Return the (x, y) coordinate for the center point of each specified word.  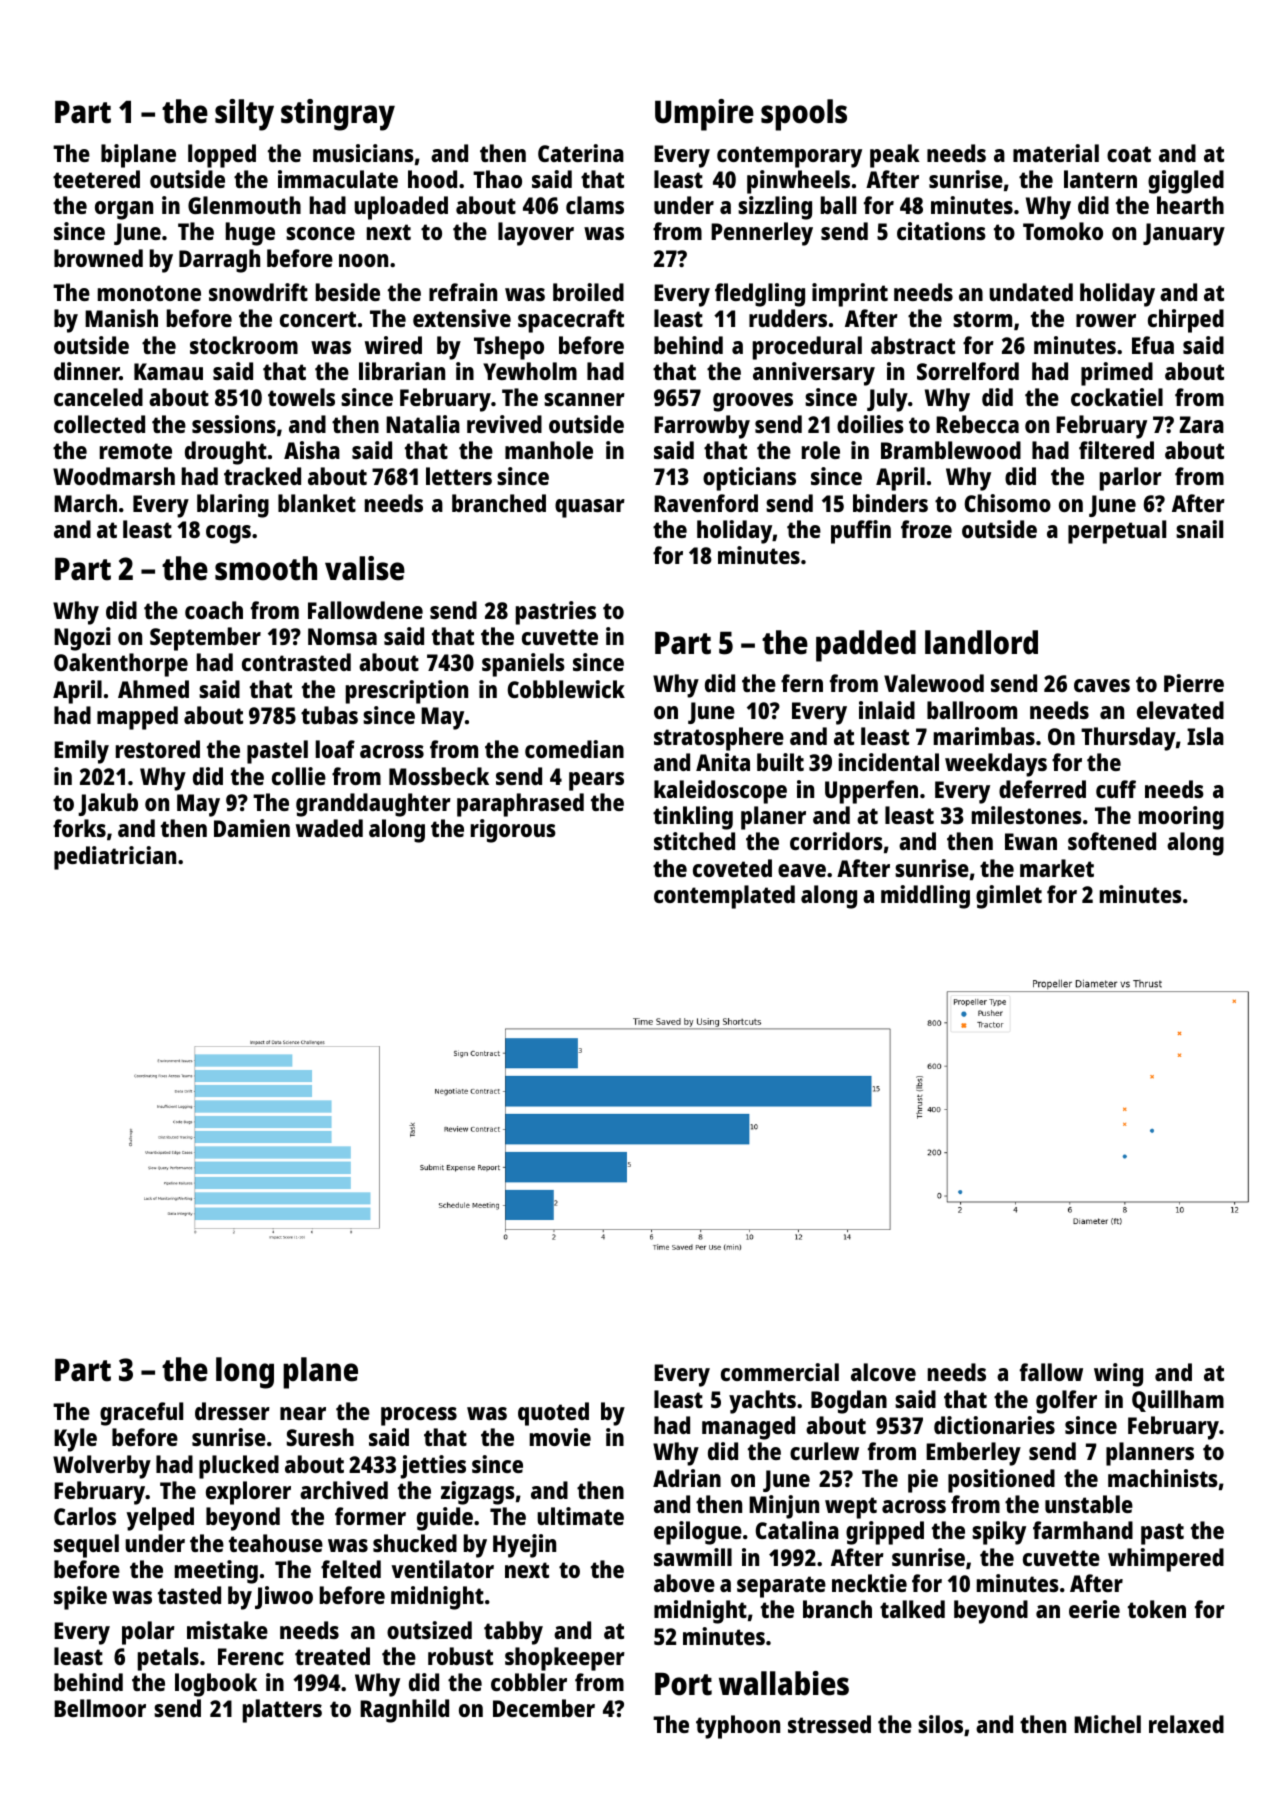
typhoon (738, 1727)
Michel (1107, 1724)
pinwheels (798, 182)
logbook (216, 1685)
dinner (87, 371)
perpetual (1117, 532)
